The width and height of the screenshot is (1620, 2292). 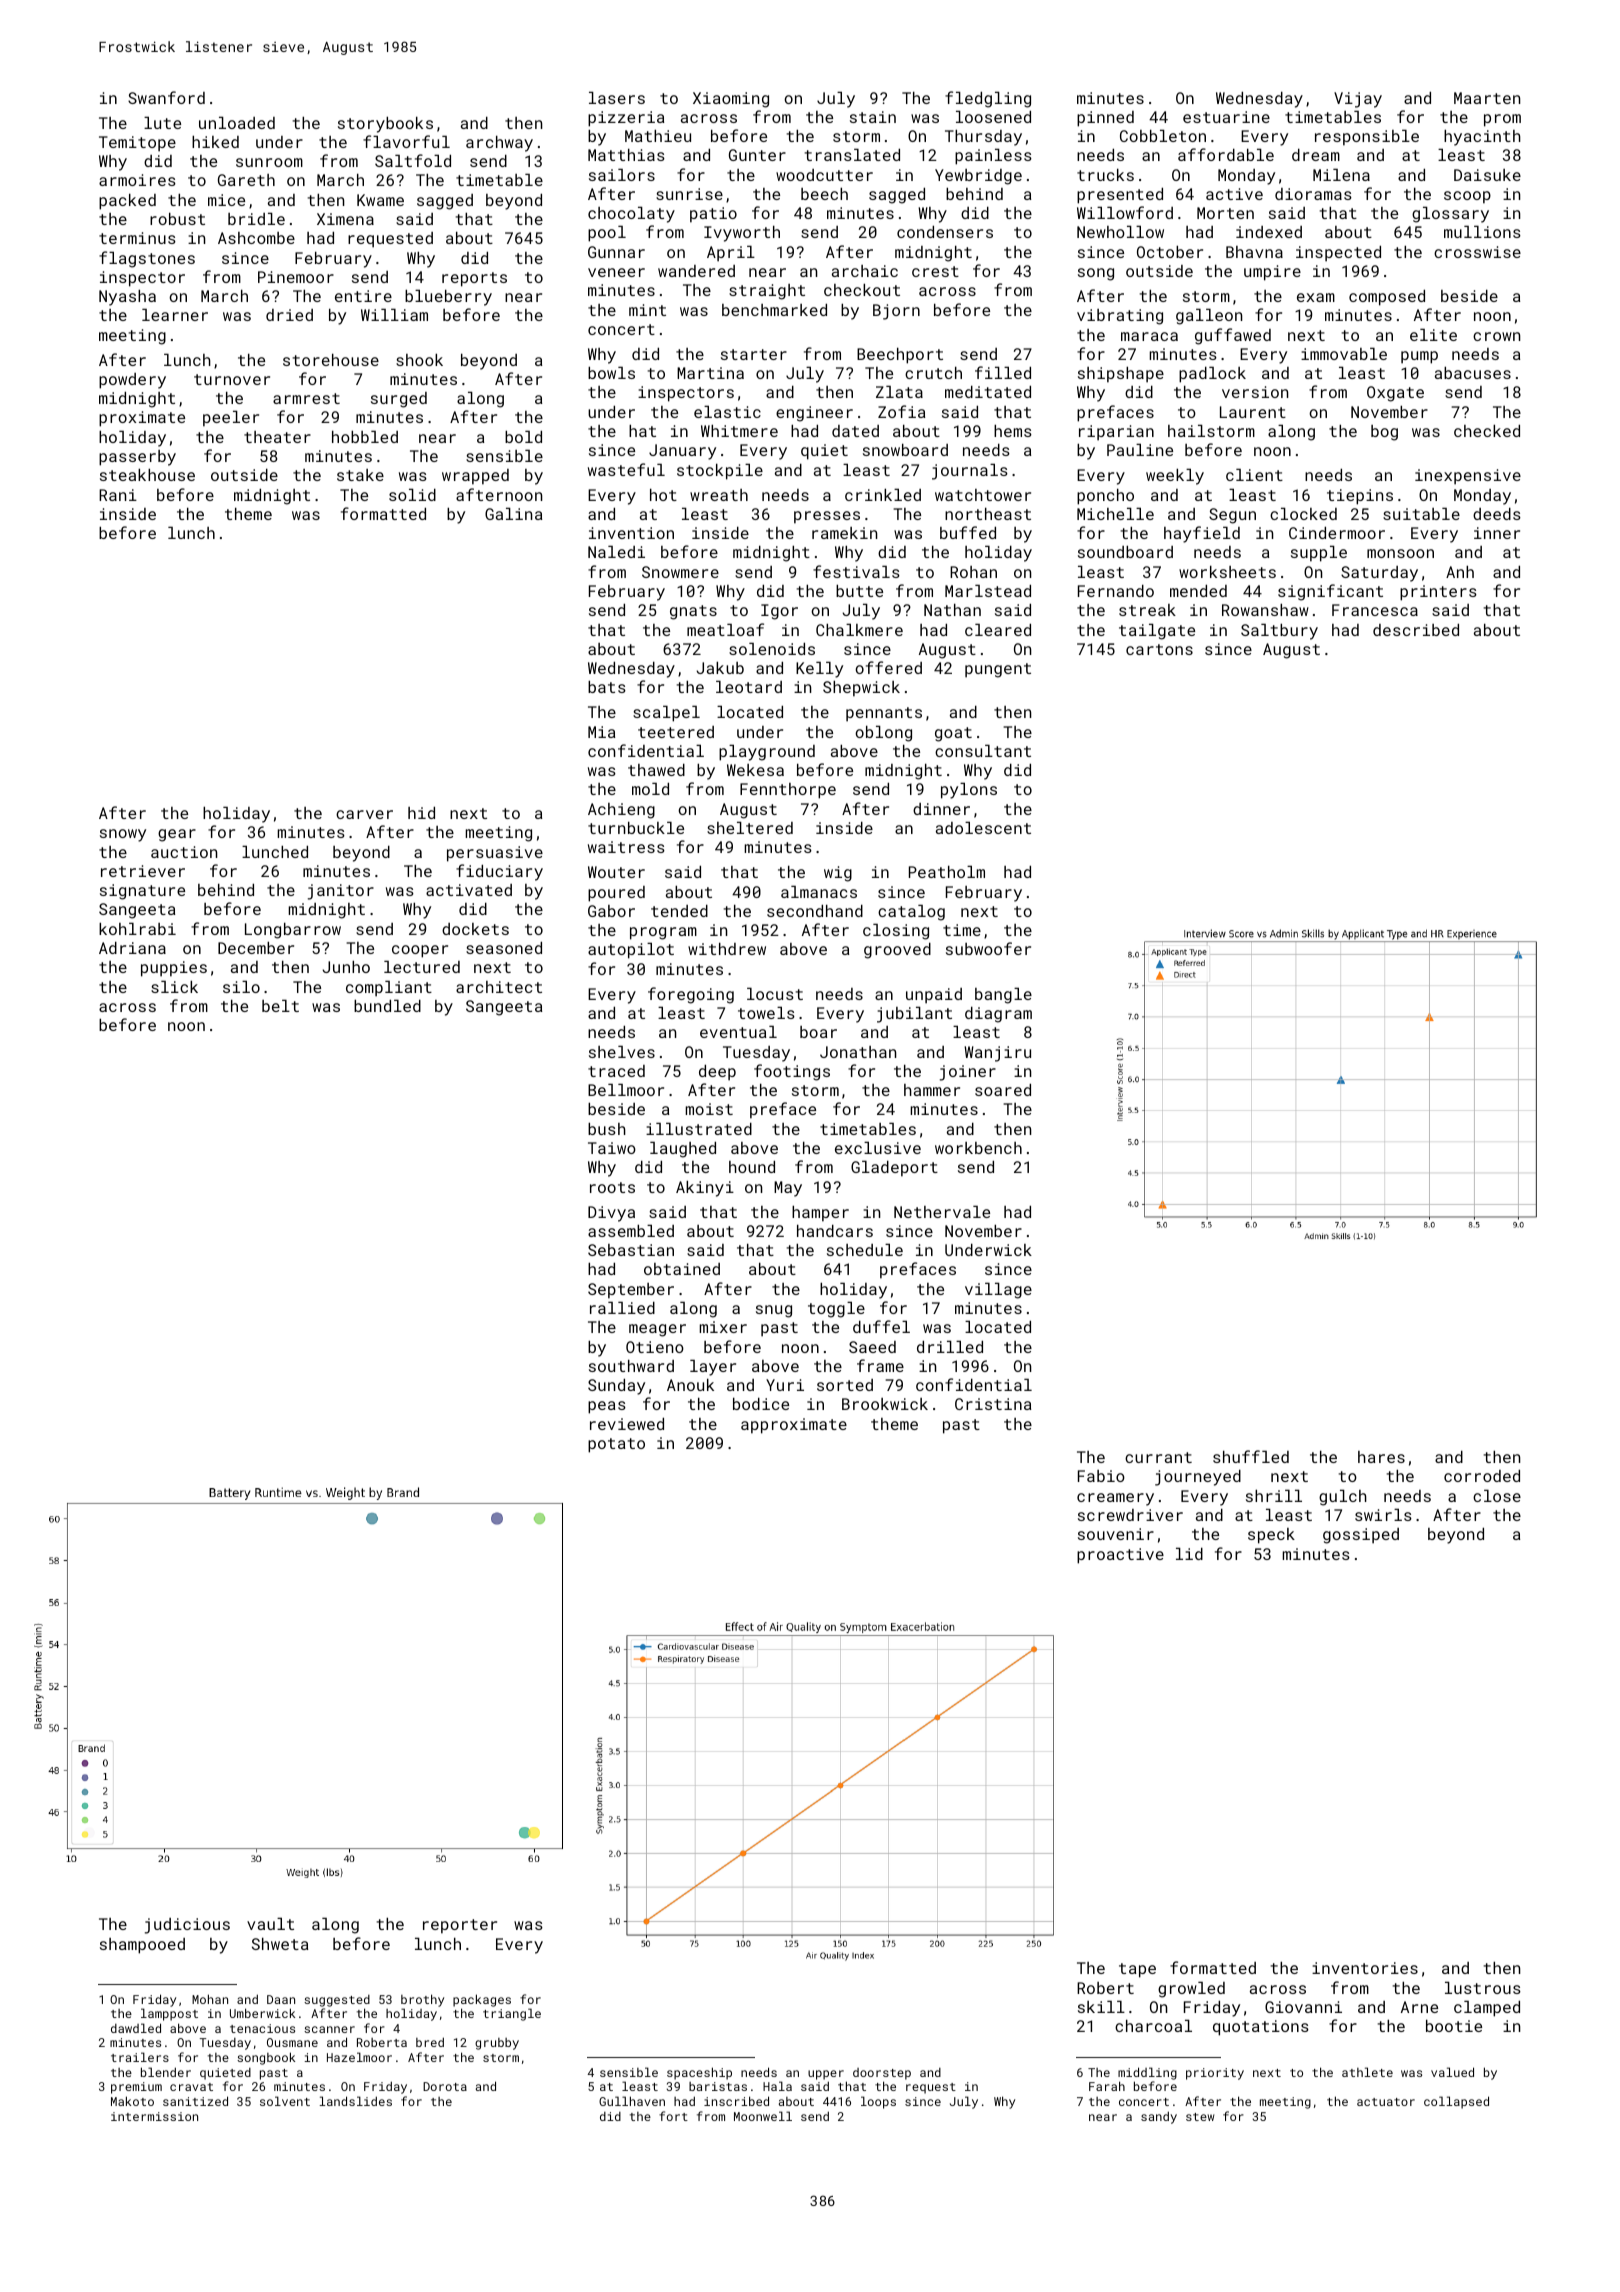 What do you see at coordinates (616, 1445) in the screenshot?
I see `potato` at bounding box center [616, 1445].
